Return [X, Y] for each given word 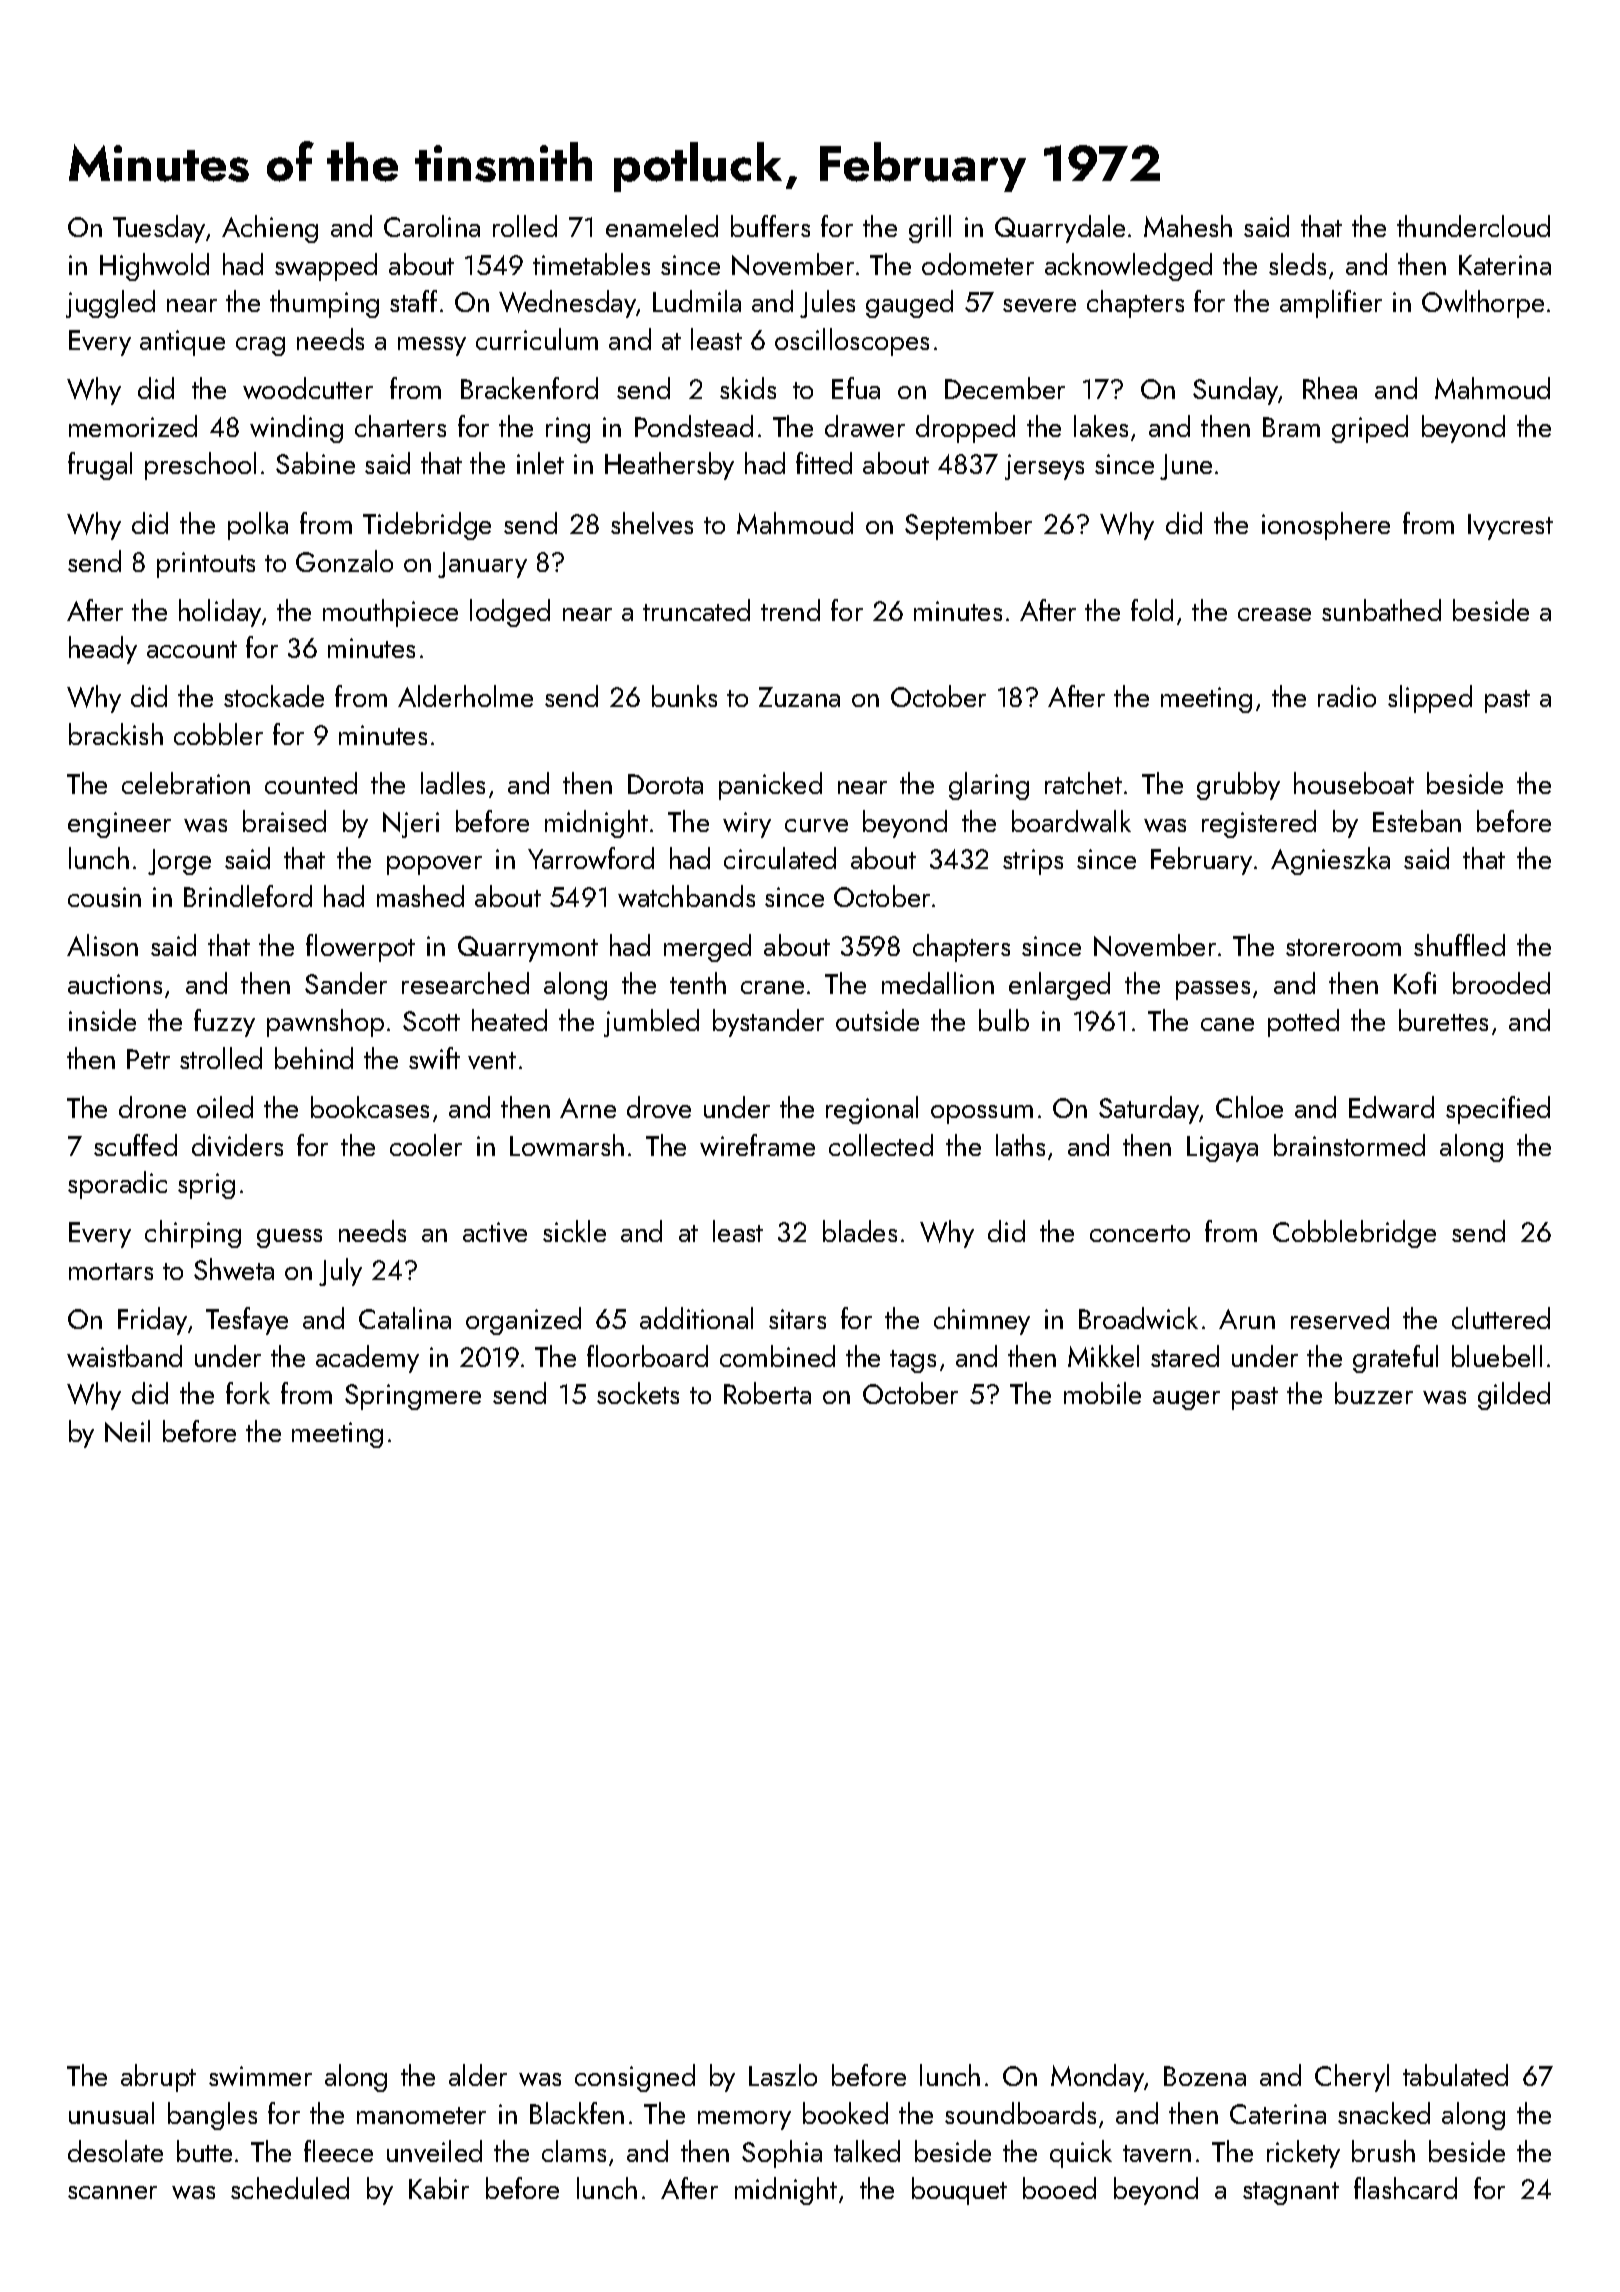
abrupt [158, 2078]
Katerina [1505, 265]
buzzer [1374, 1393]
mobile [1102, 1393]
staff [413, 301]
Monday [1097, 2078]
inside [102, 1020]
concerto [1140, 1233]
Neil [127, 1431]
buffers [770, 226]
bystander [768, 1023]
